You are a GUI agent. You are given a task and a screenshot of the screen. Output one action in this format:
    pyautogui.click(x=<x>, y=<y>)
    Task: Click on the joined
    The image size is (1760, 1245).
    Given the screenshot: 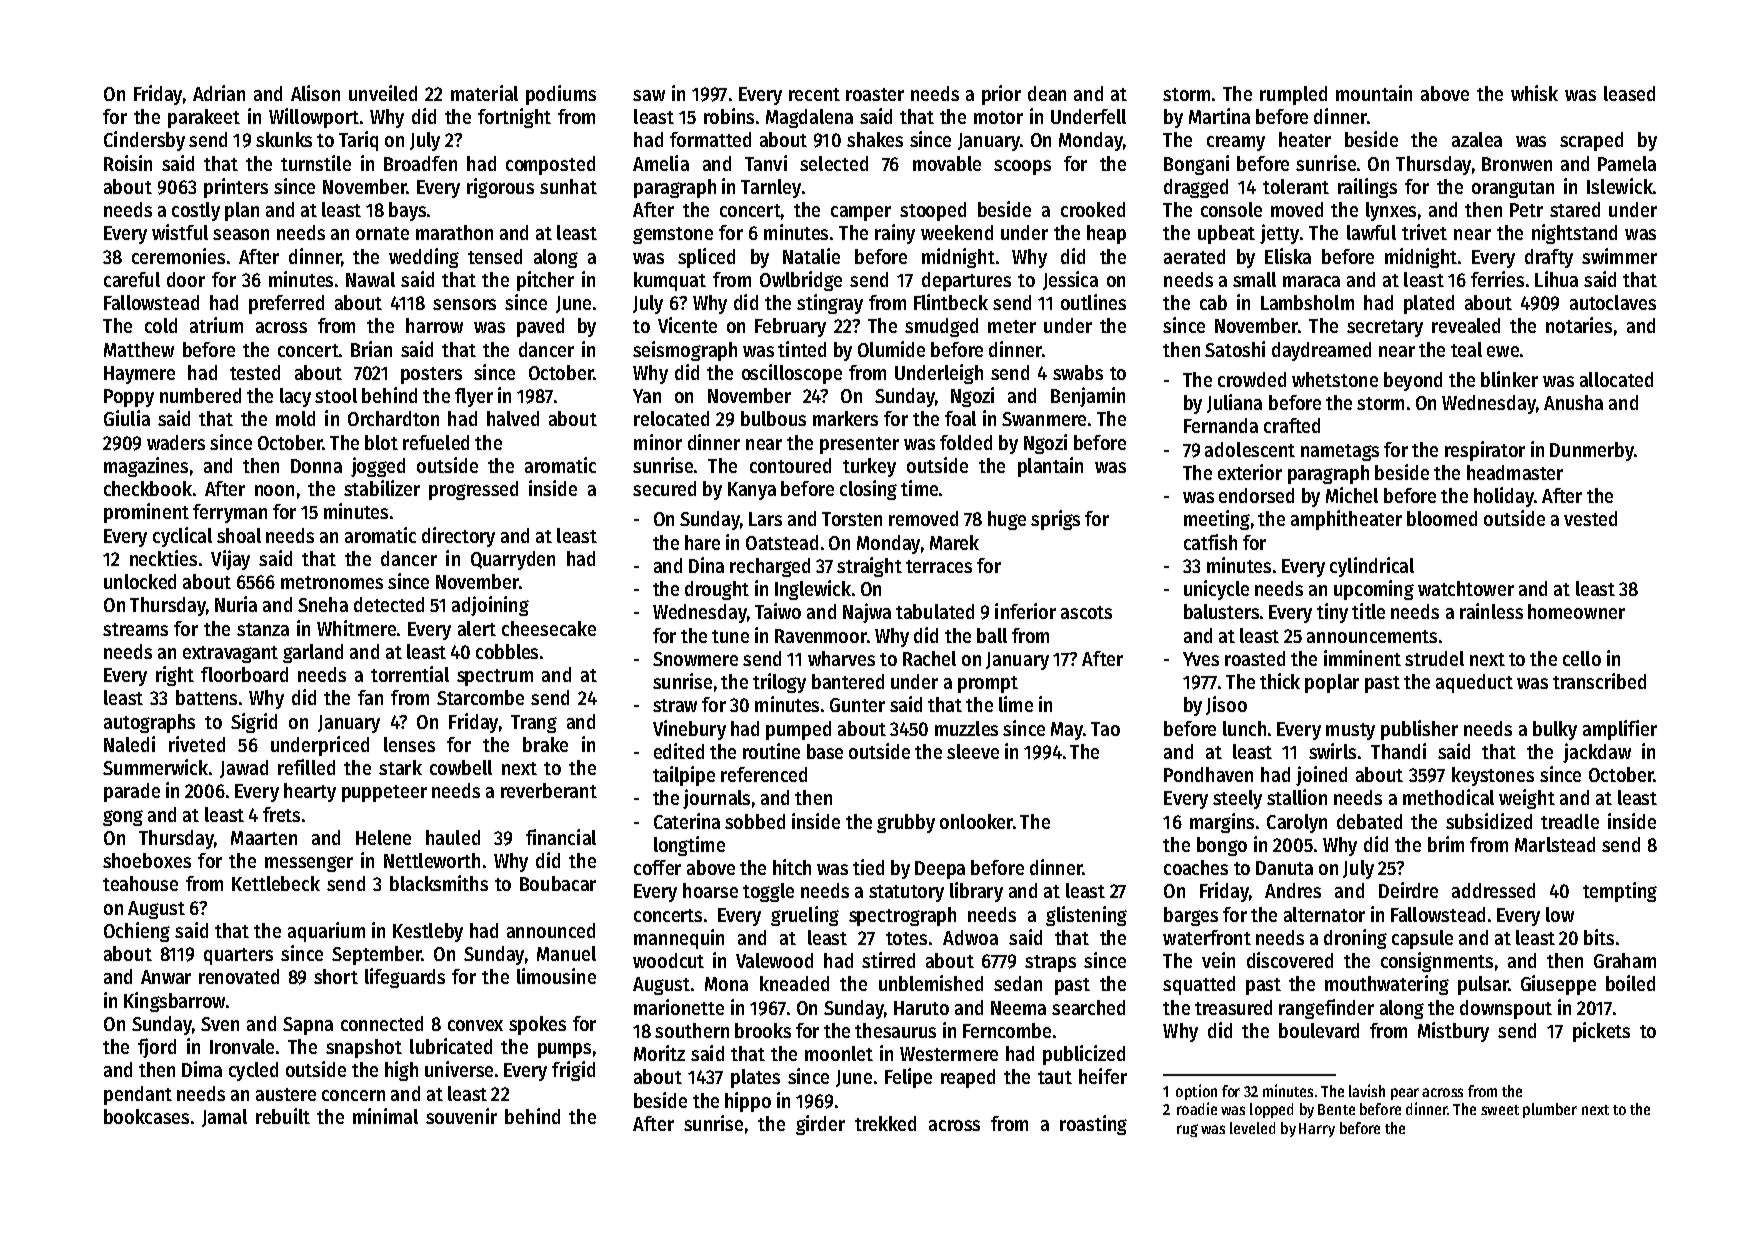 What is the action you would take?
    pyautogui.click(x=1321, y=776)
